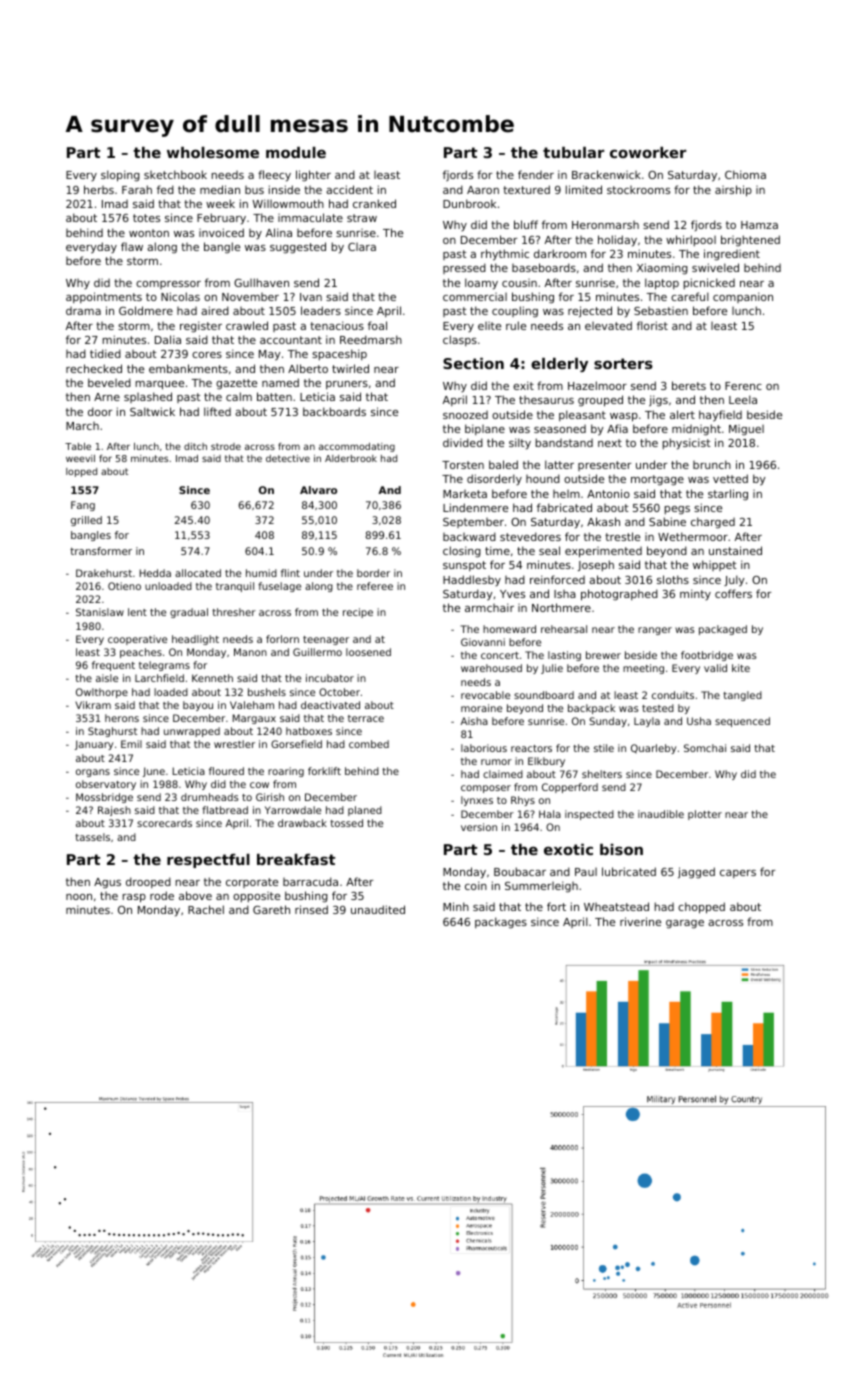  I want to click on herbs, so click(99, 189).
